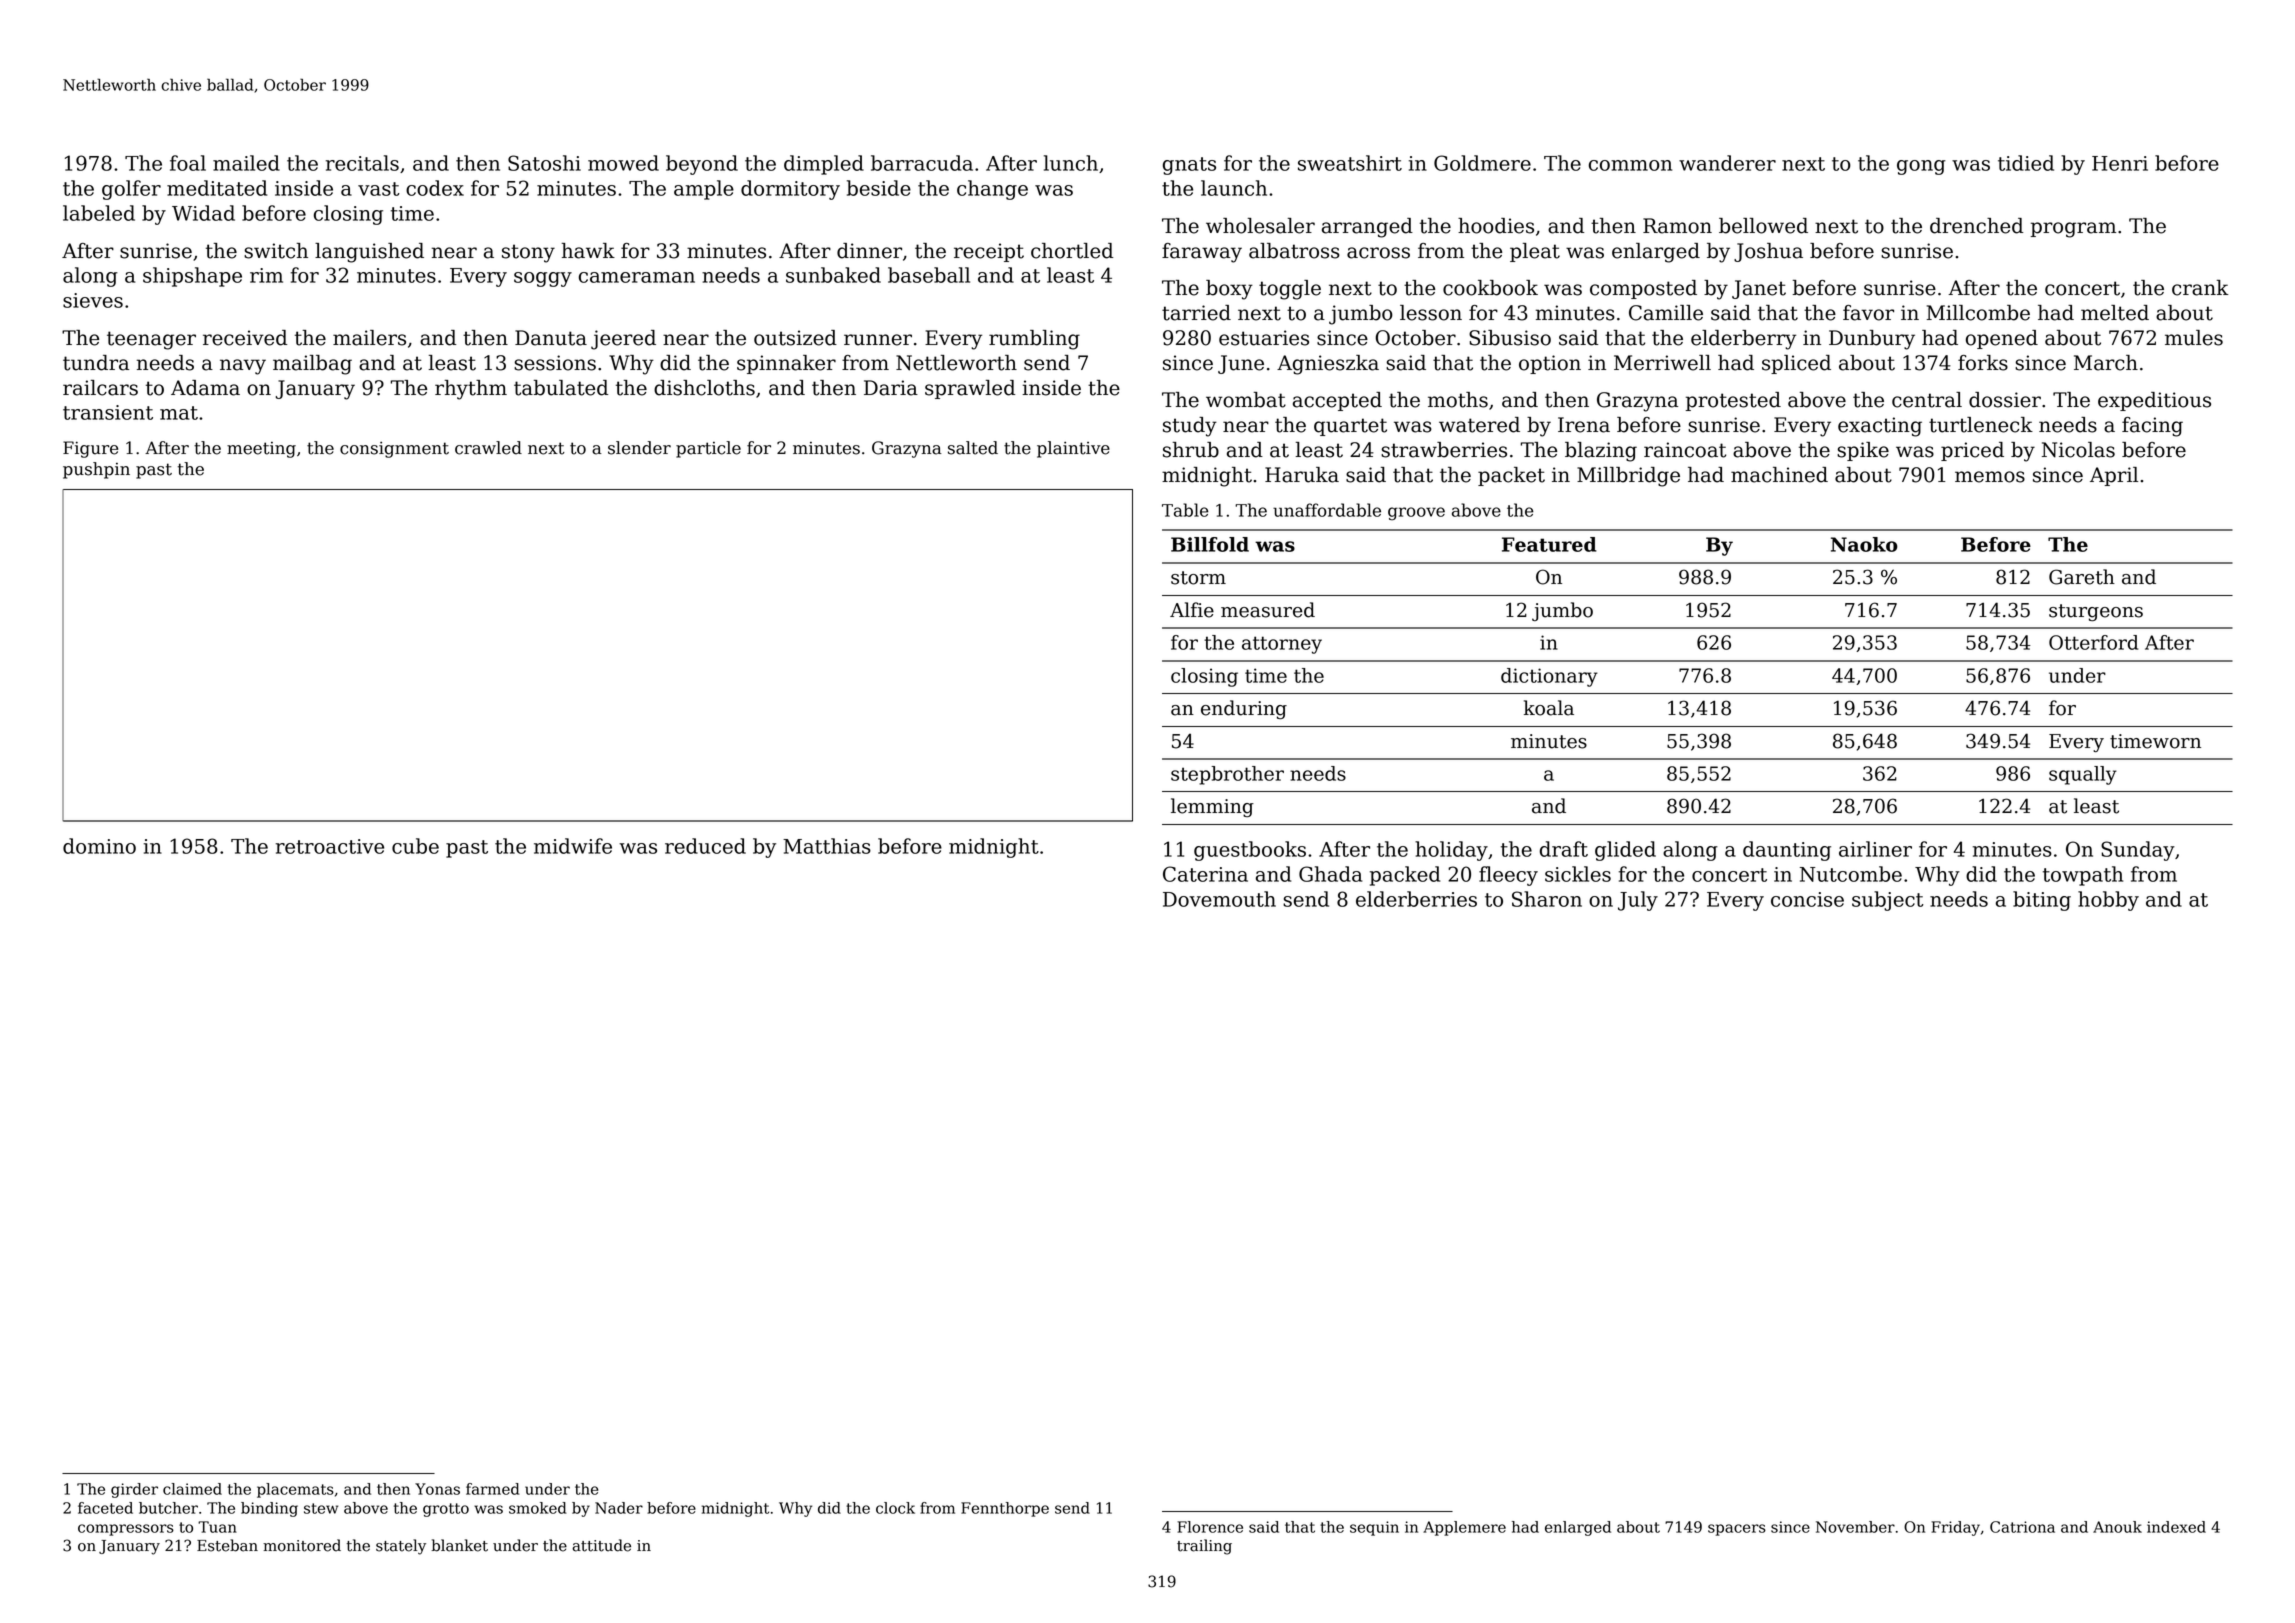 This page has width=2295, height=1623. Describe the element at coordinates (544, 163) in the page. I see `Satoshi` at that location.
